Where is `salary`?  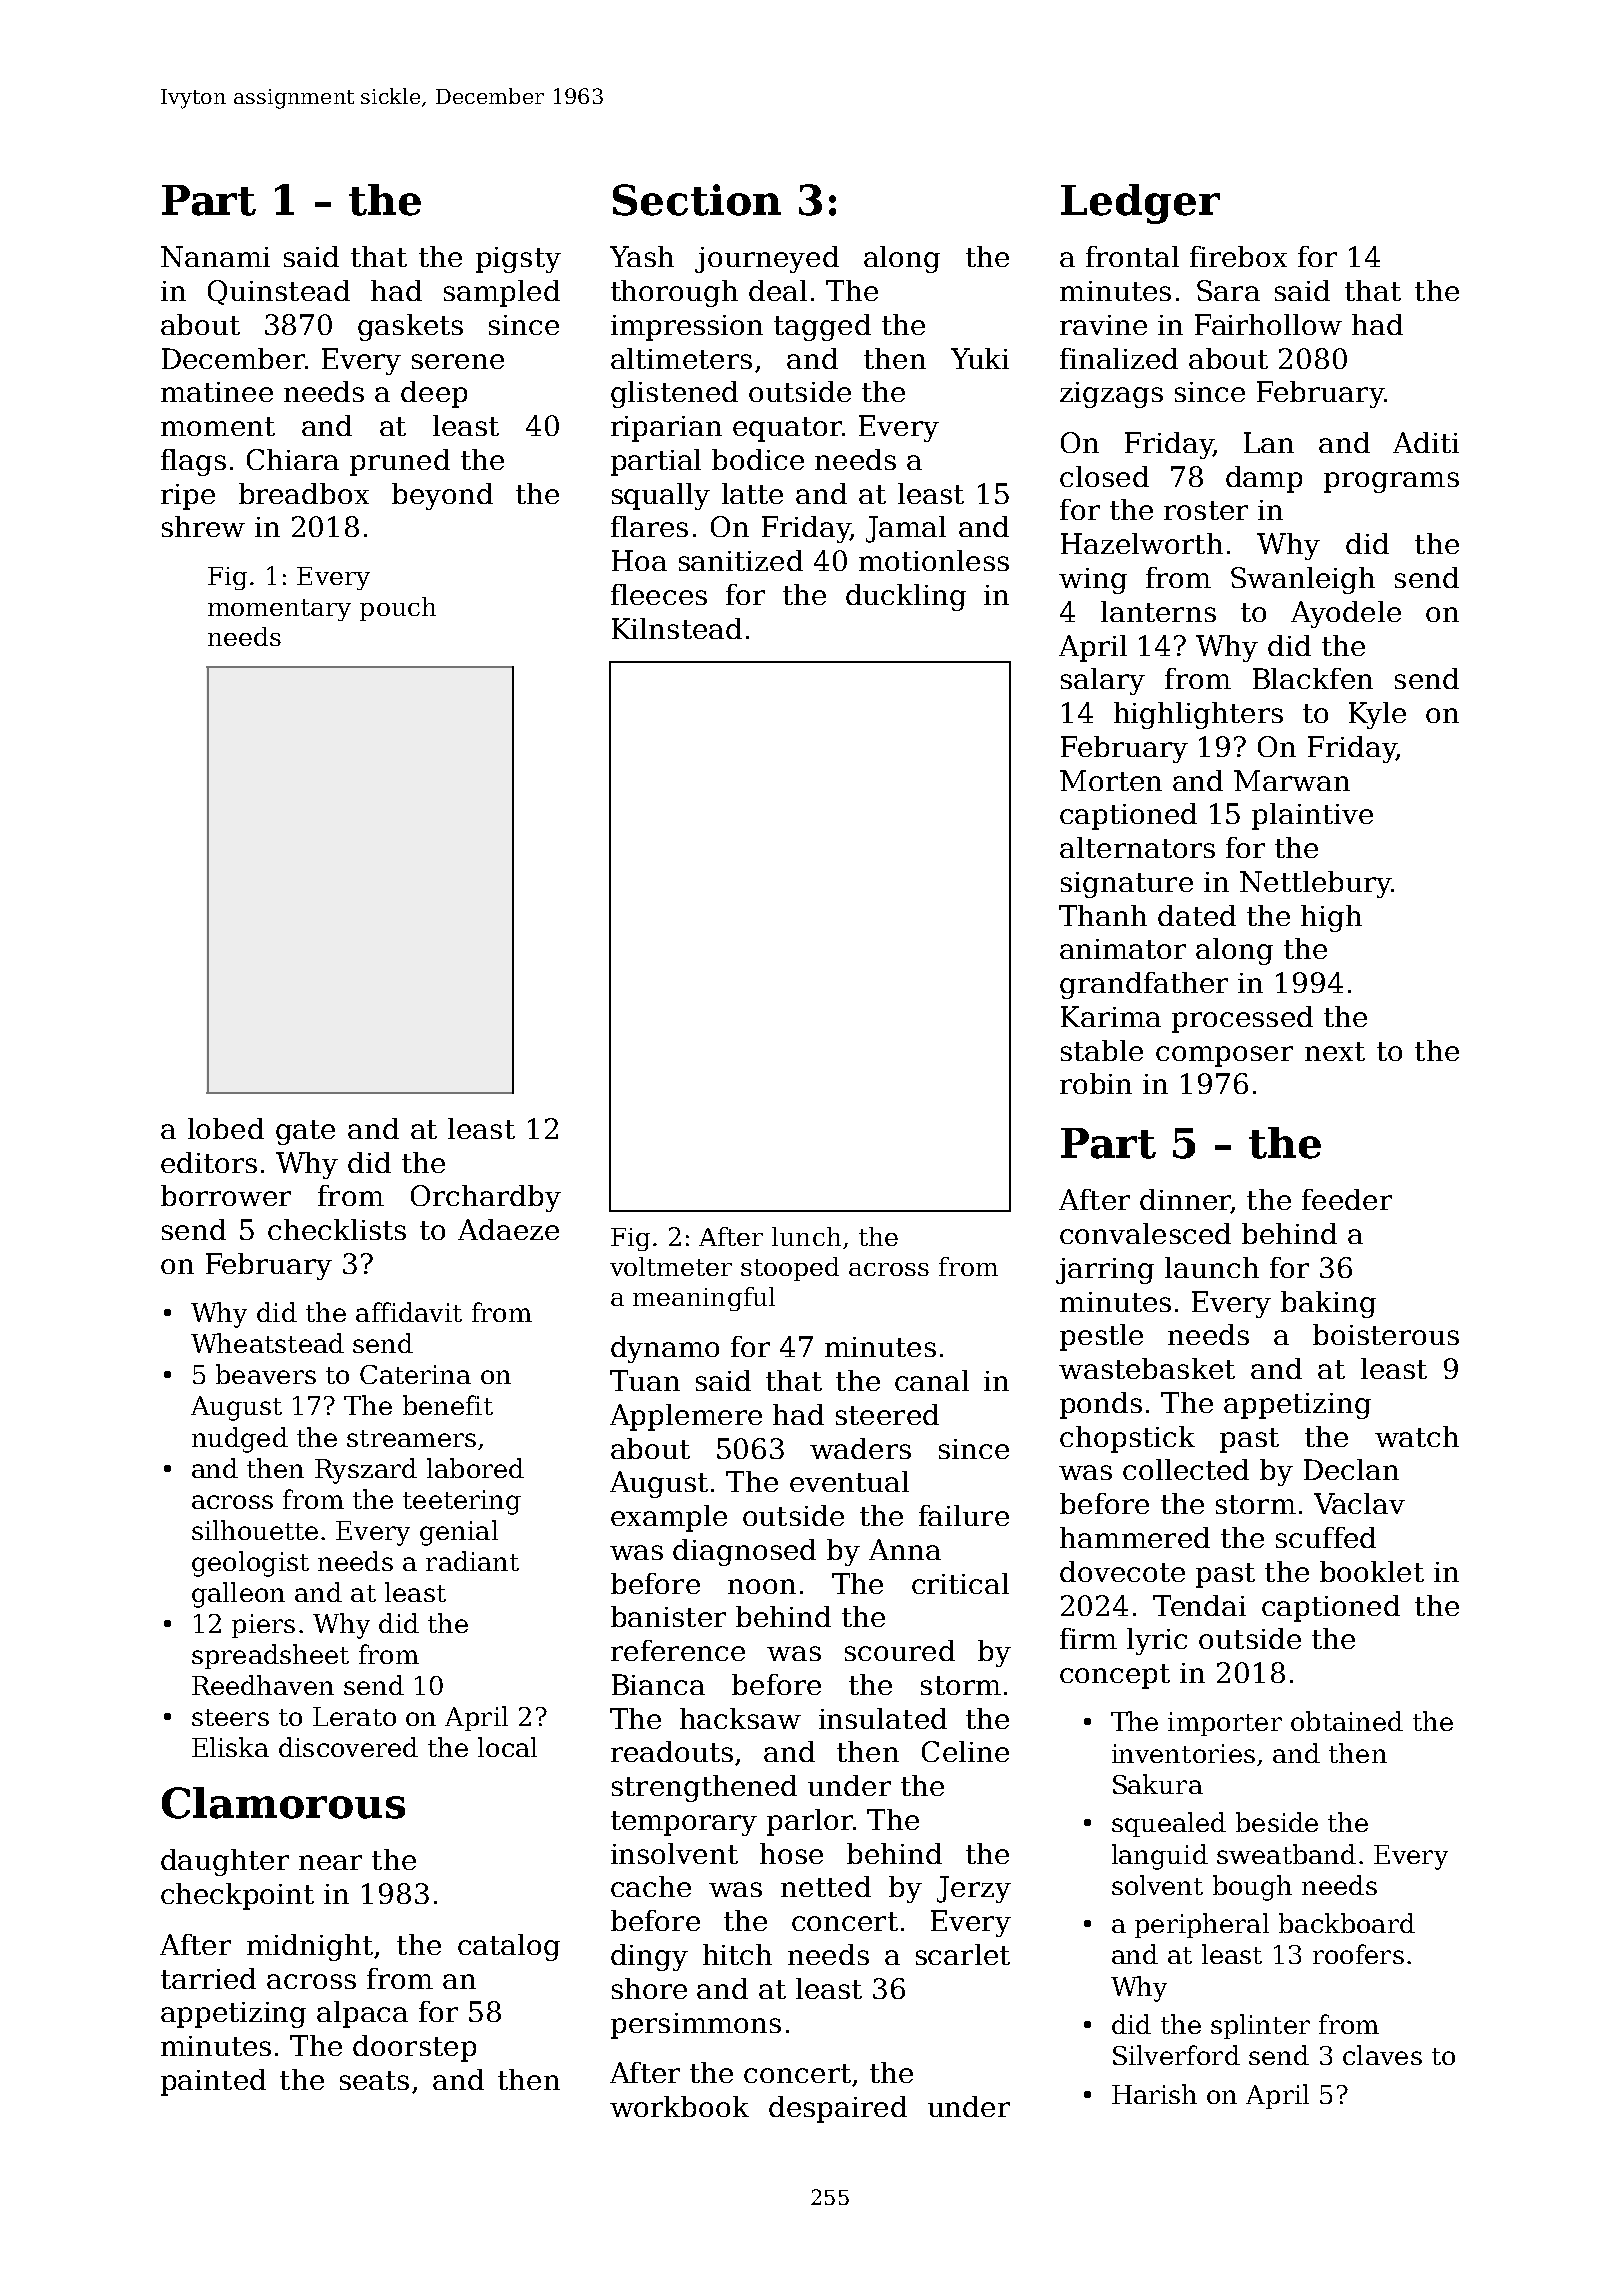 salary is located at coordinates (1103, 681).
